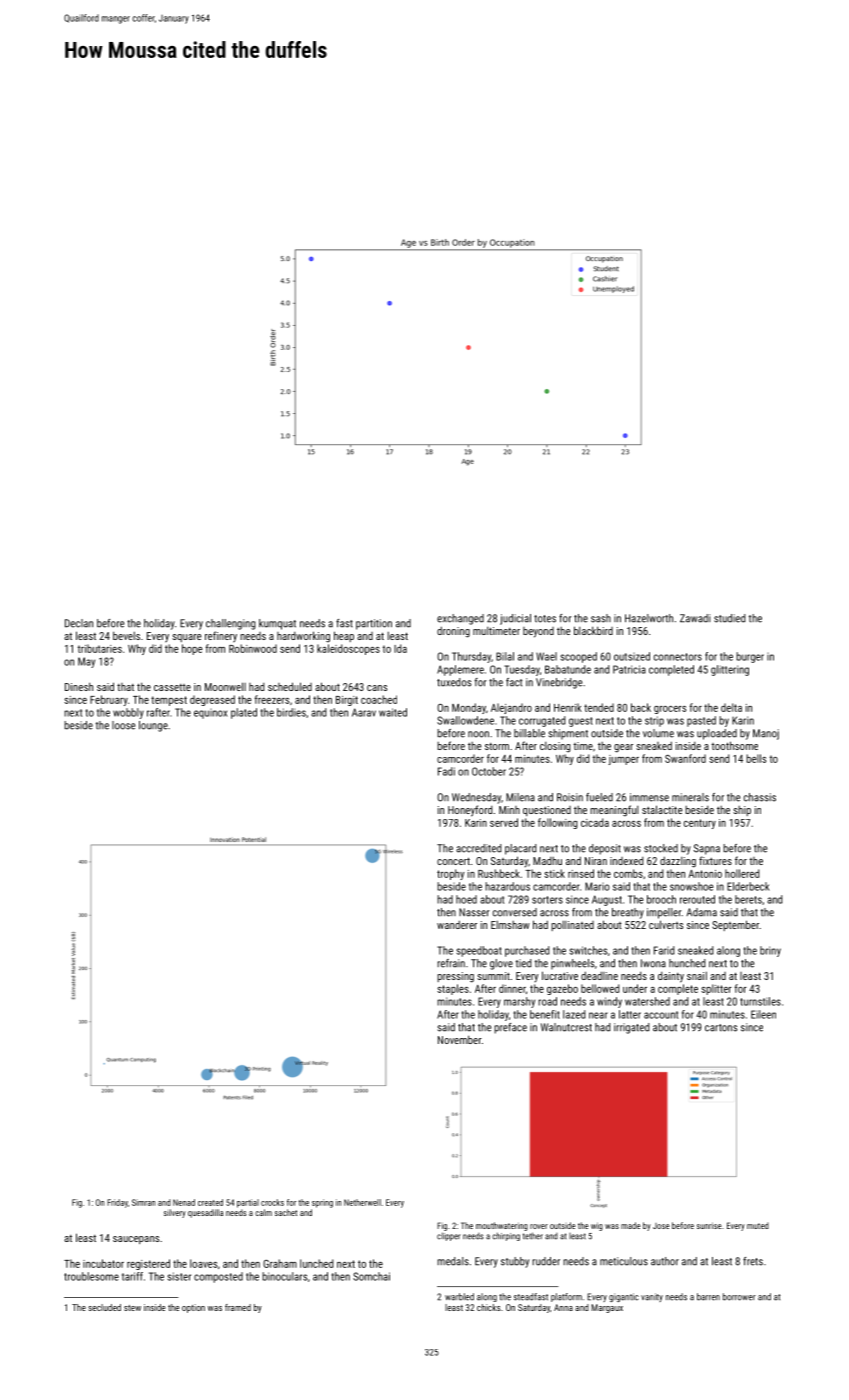  Describe the element at coordinates (453, 632) in the screenshot. I see `droning` at that location.
